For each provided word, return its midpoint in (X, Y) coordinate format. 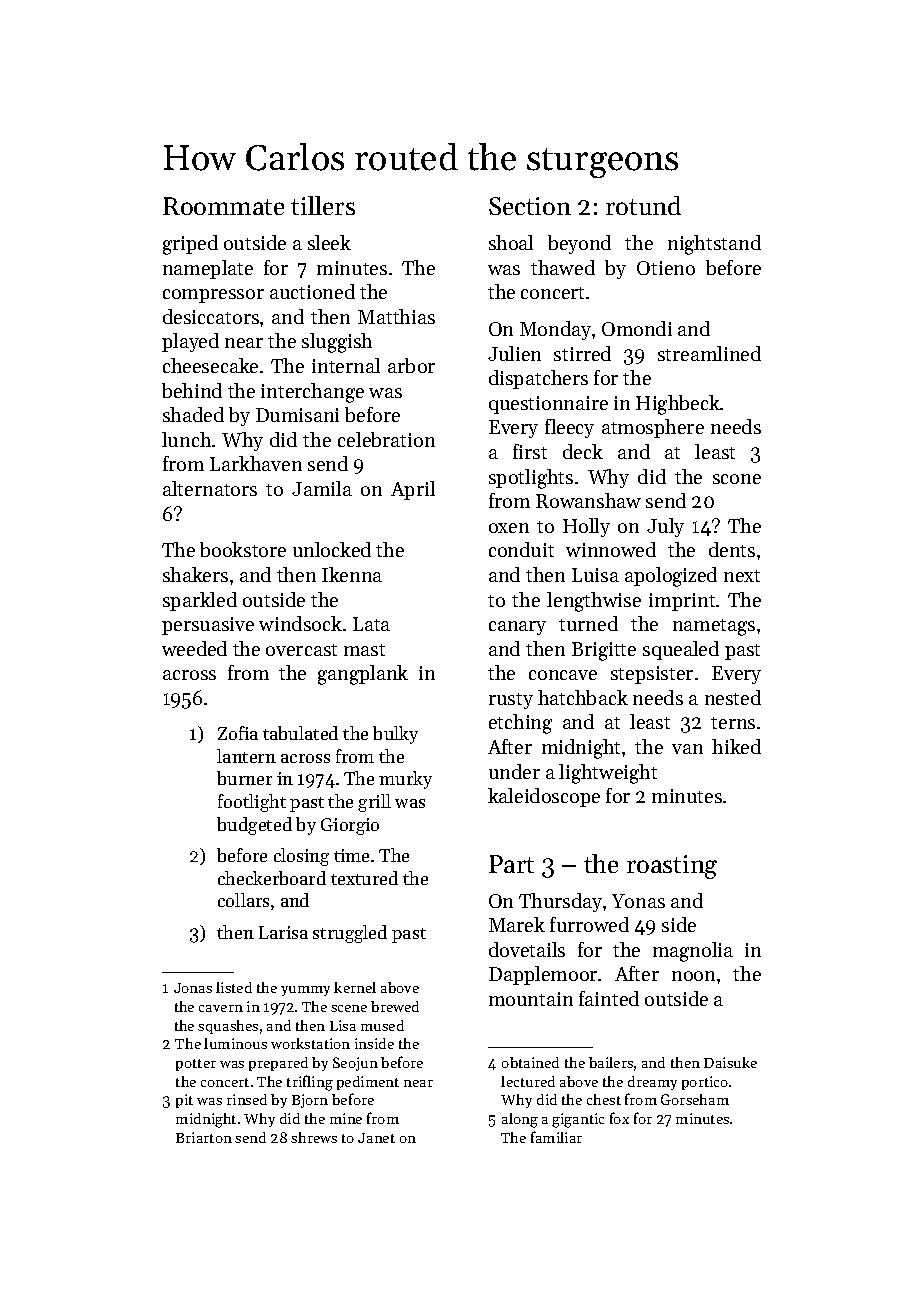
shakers (195, 574)
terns (733, 723)
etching (520, 724)
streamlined (709, 353)
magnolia (693, 952)
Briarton (204, 1137)
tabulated (300, 733)
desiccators (211, 316)
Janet (376, 1138)
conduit (521, 549)
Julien (514, 353)
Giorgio (350, 826)
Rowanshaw (588, 500)
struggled (350, 934)
